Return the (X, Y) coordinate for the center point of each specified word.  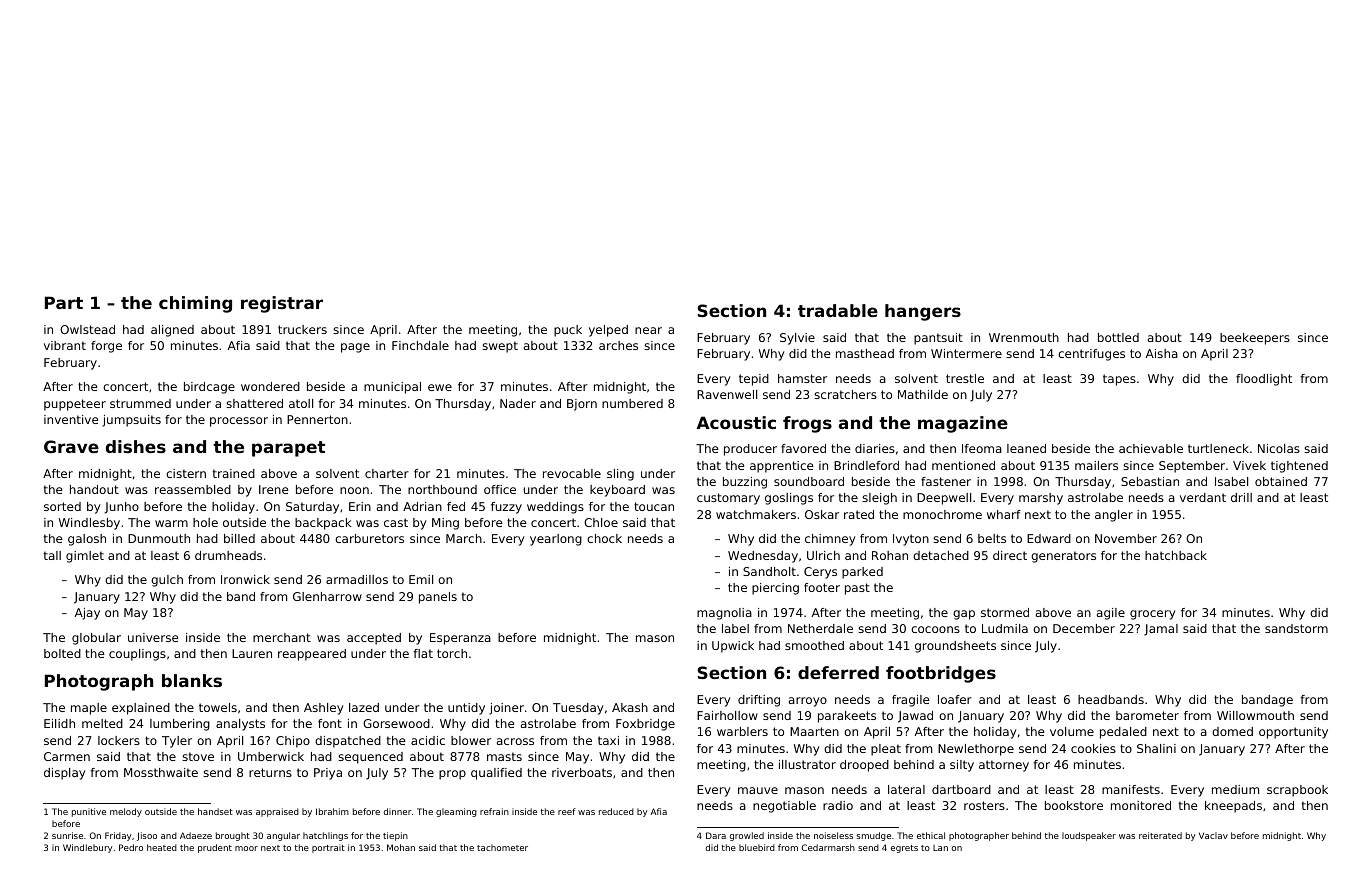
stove (198, 756)
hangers (923, 312)
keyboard (617, 491)
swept (500, 347)
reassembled (193, 489)
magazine (963, 424)
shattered (254, 403)
